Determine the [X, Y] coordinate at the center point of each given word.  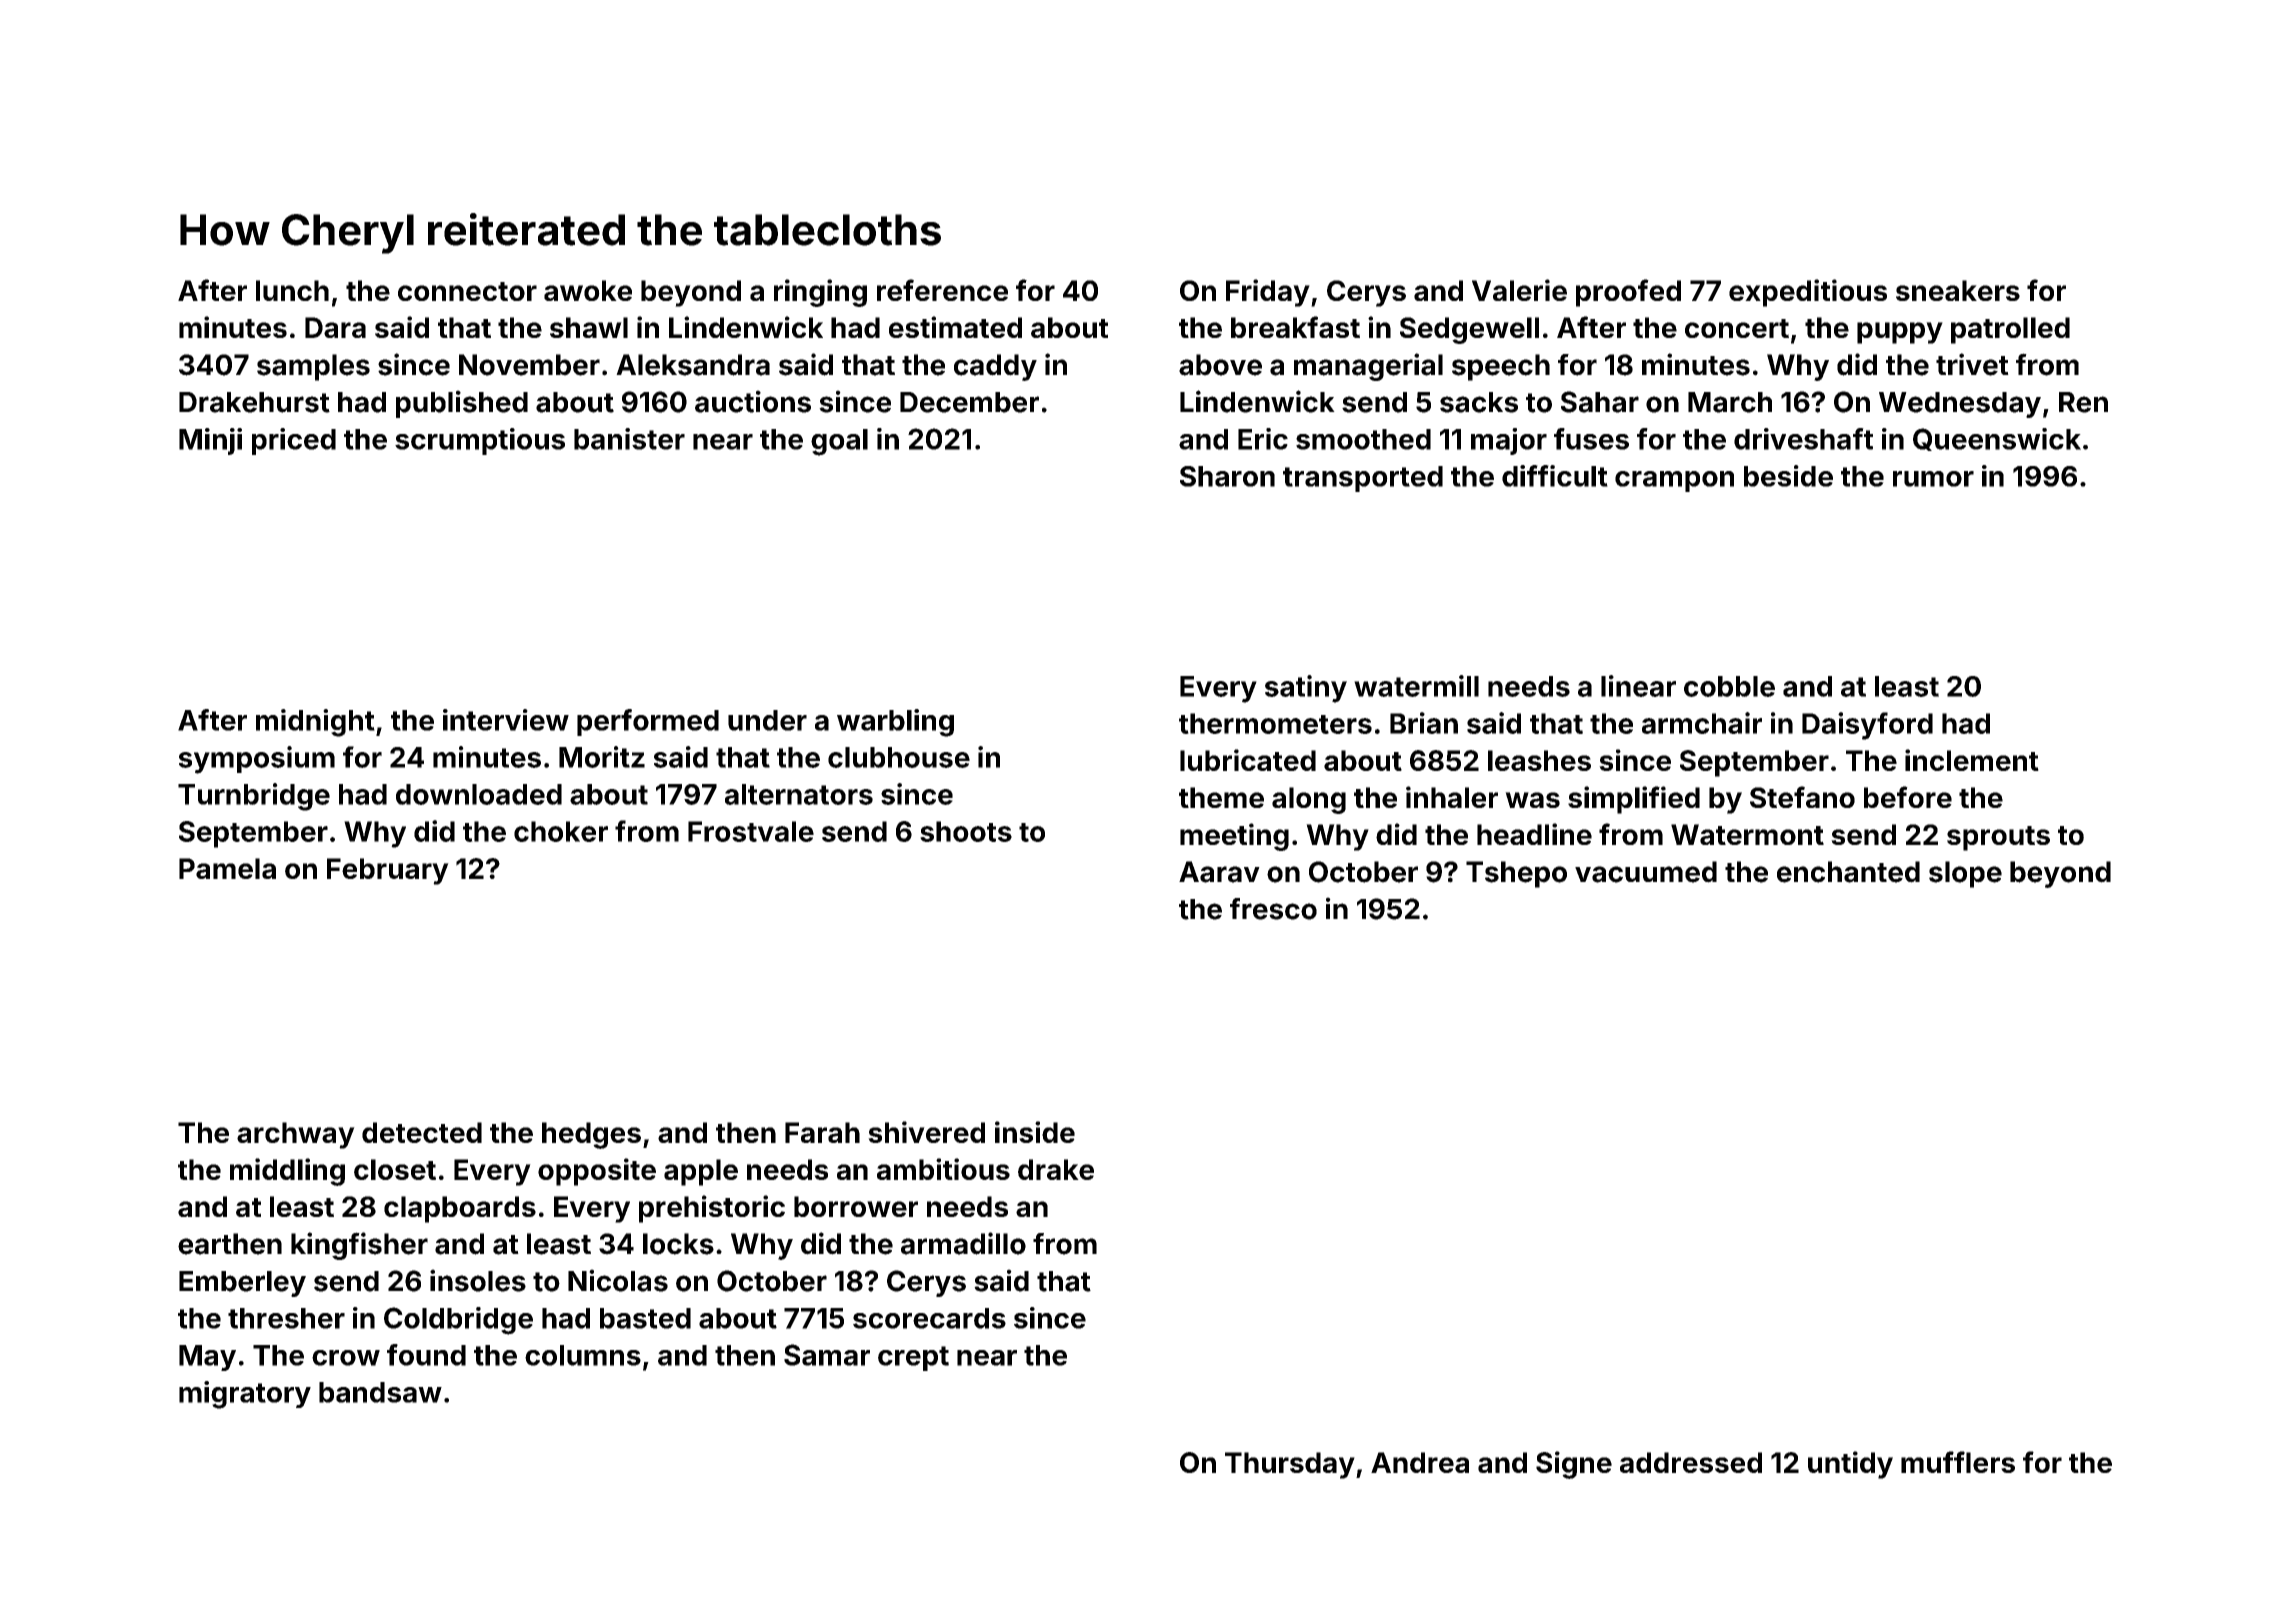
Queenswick [1997, 439]
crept [913, 1358]
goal [839, 442]
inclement [1972, 760]
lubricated [1248, 760]
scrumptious [480, 441]
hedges [591, 1135]
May [207, 1358]
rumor [1933, 479]
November [529, 365]
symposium [257, 760]
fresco [1273, 909]
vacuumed [1646, 872]
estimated [955, 327]
